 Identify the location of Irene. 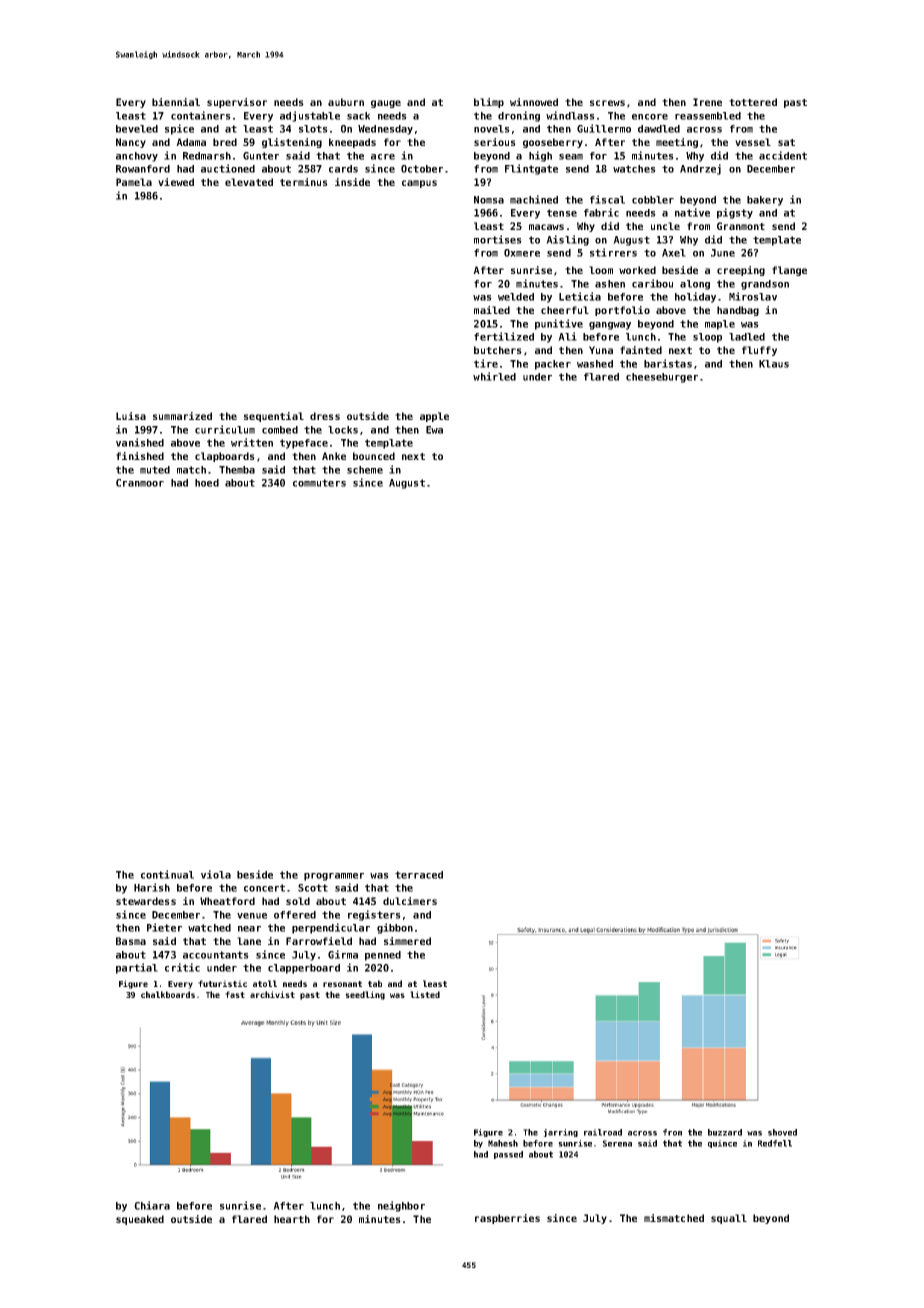
(707, 102).
